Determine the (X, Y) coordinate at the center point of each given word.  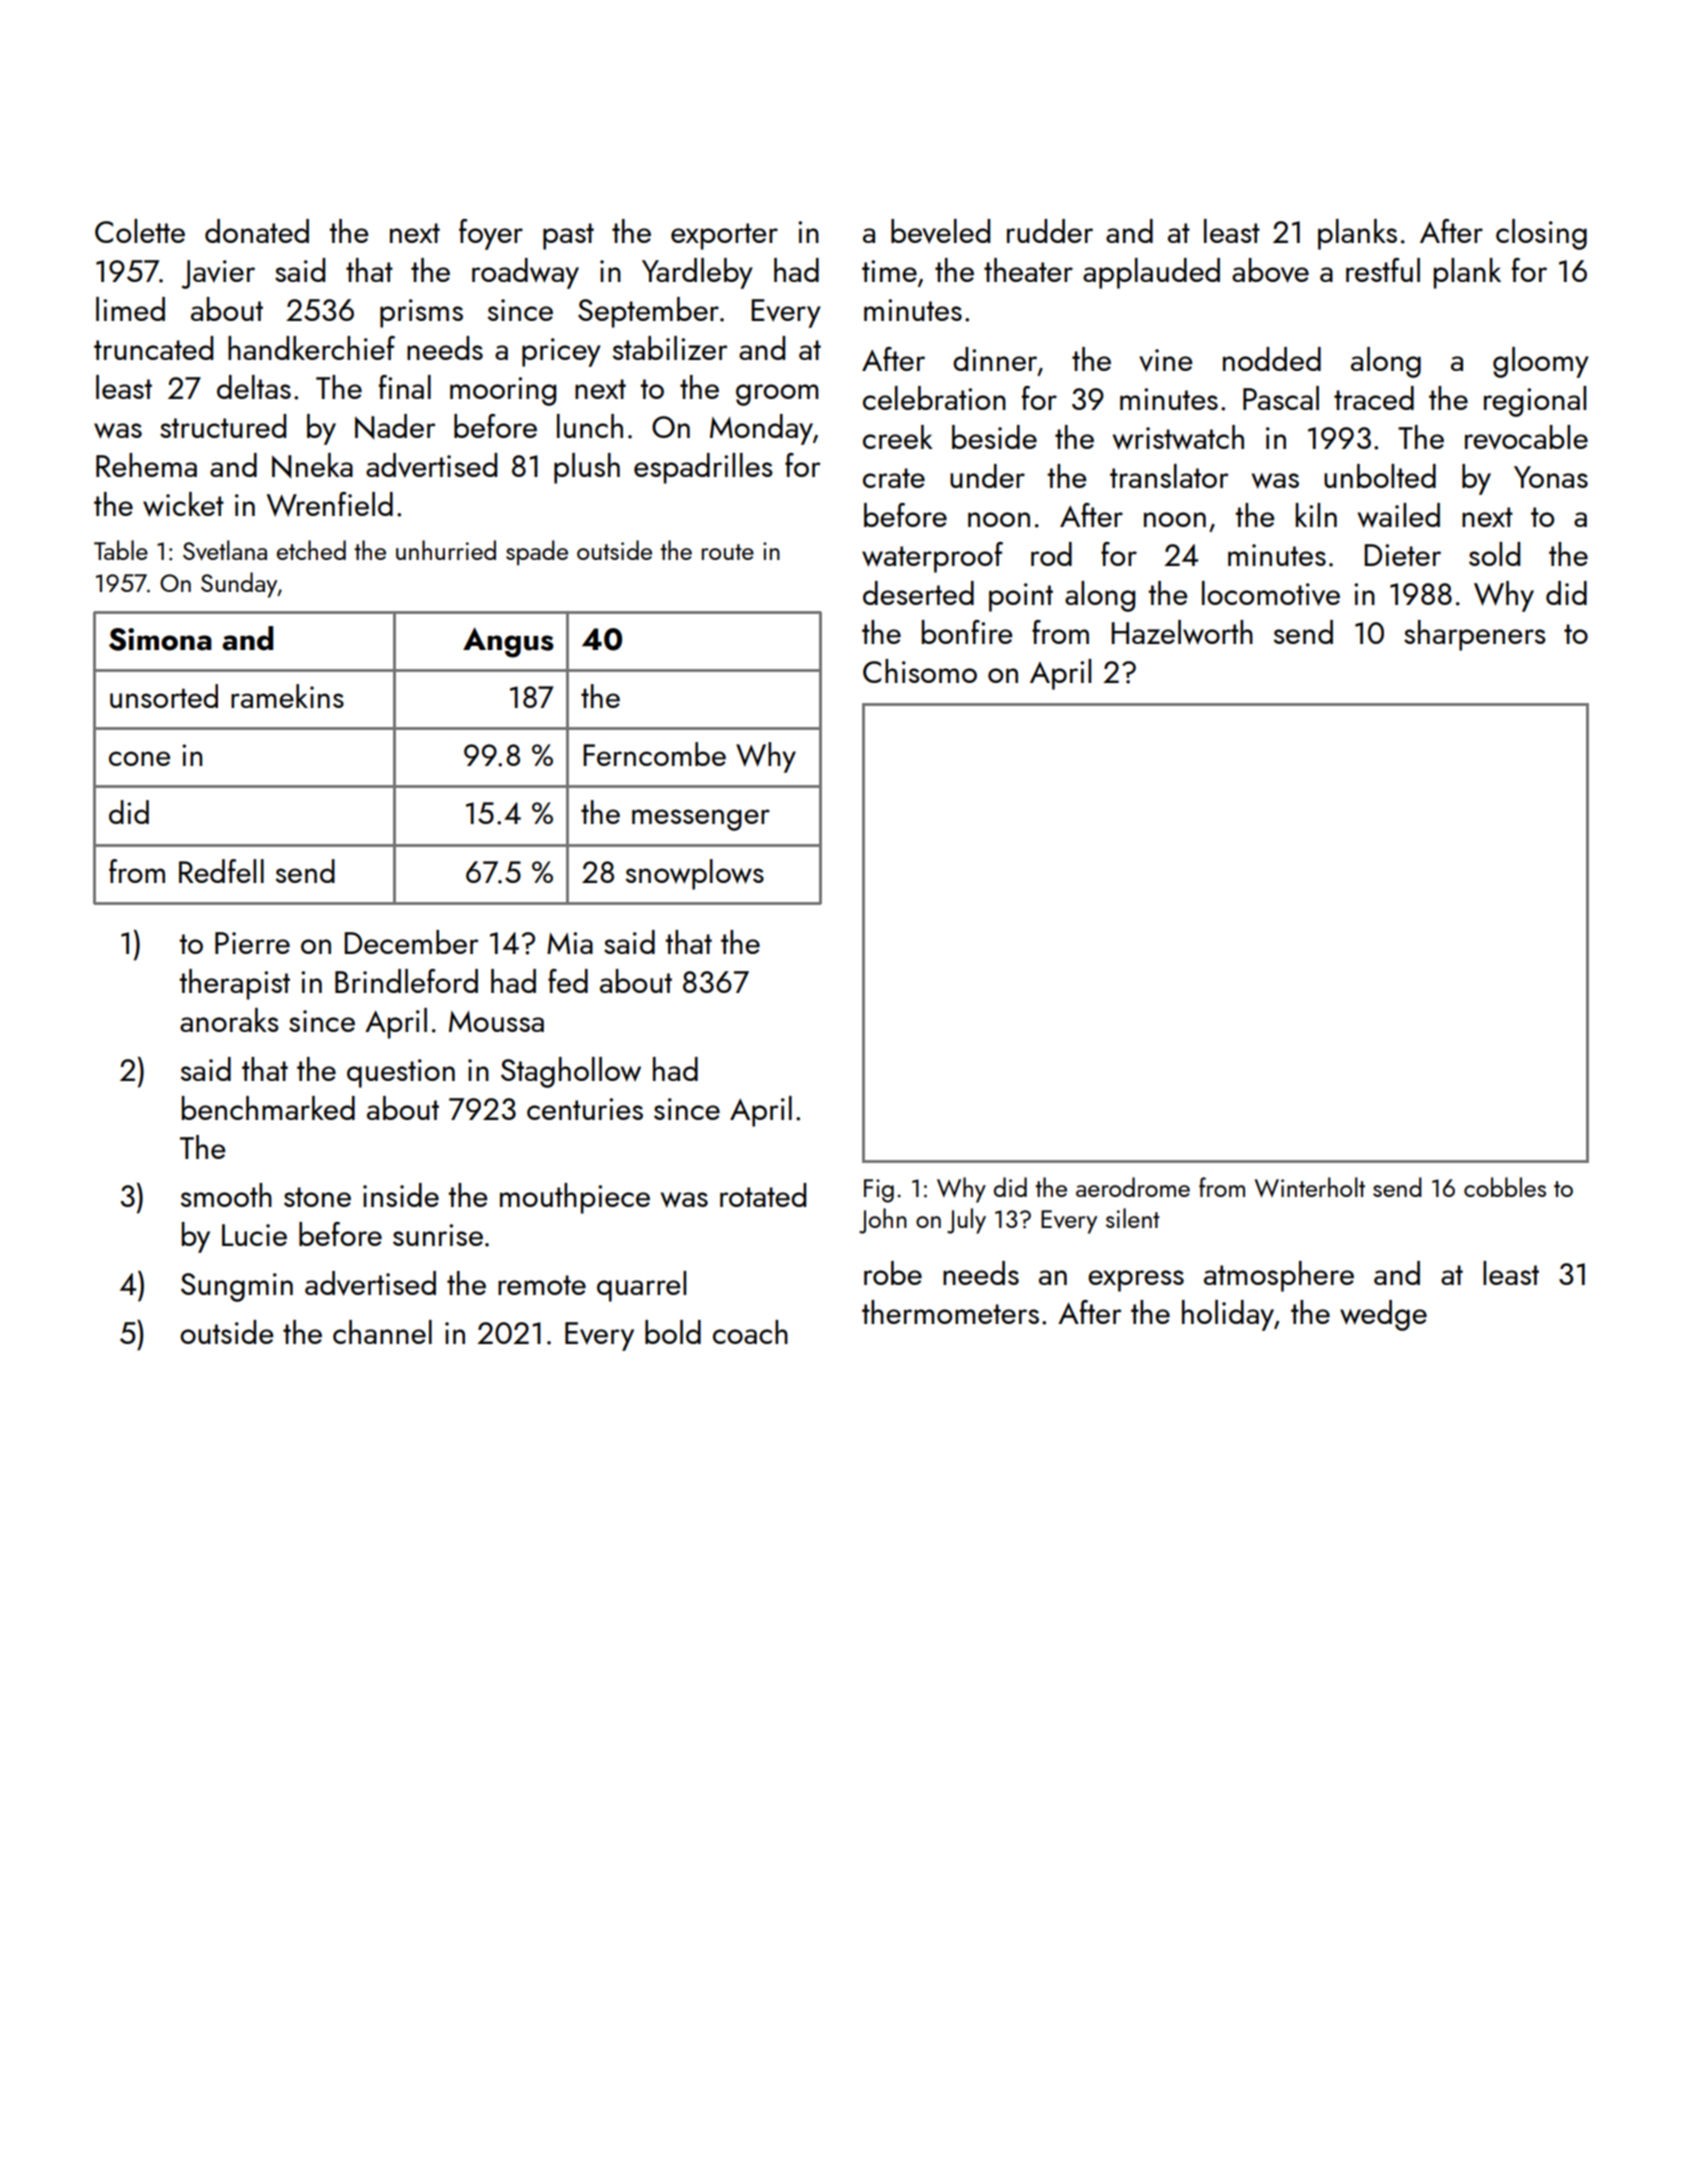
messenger (701, 820)
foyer (491, 234)
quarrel (641, 1286)
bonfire (967, 632)
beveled (940, 231)
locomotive (1271, 593)
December (411, 942)
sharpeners (1475, 635)
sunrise (438, 1235)
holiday (1228, 1315)
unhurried (446, 550)
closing (1541, 234)
